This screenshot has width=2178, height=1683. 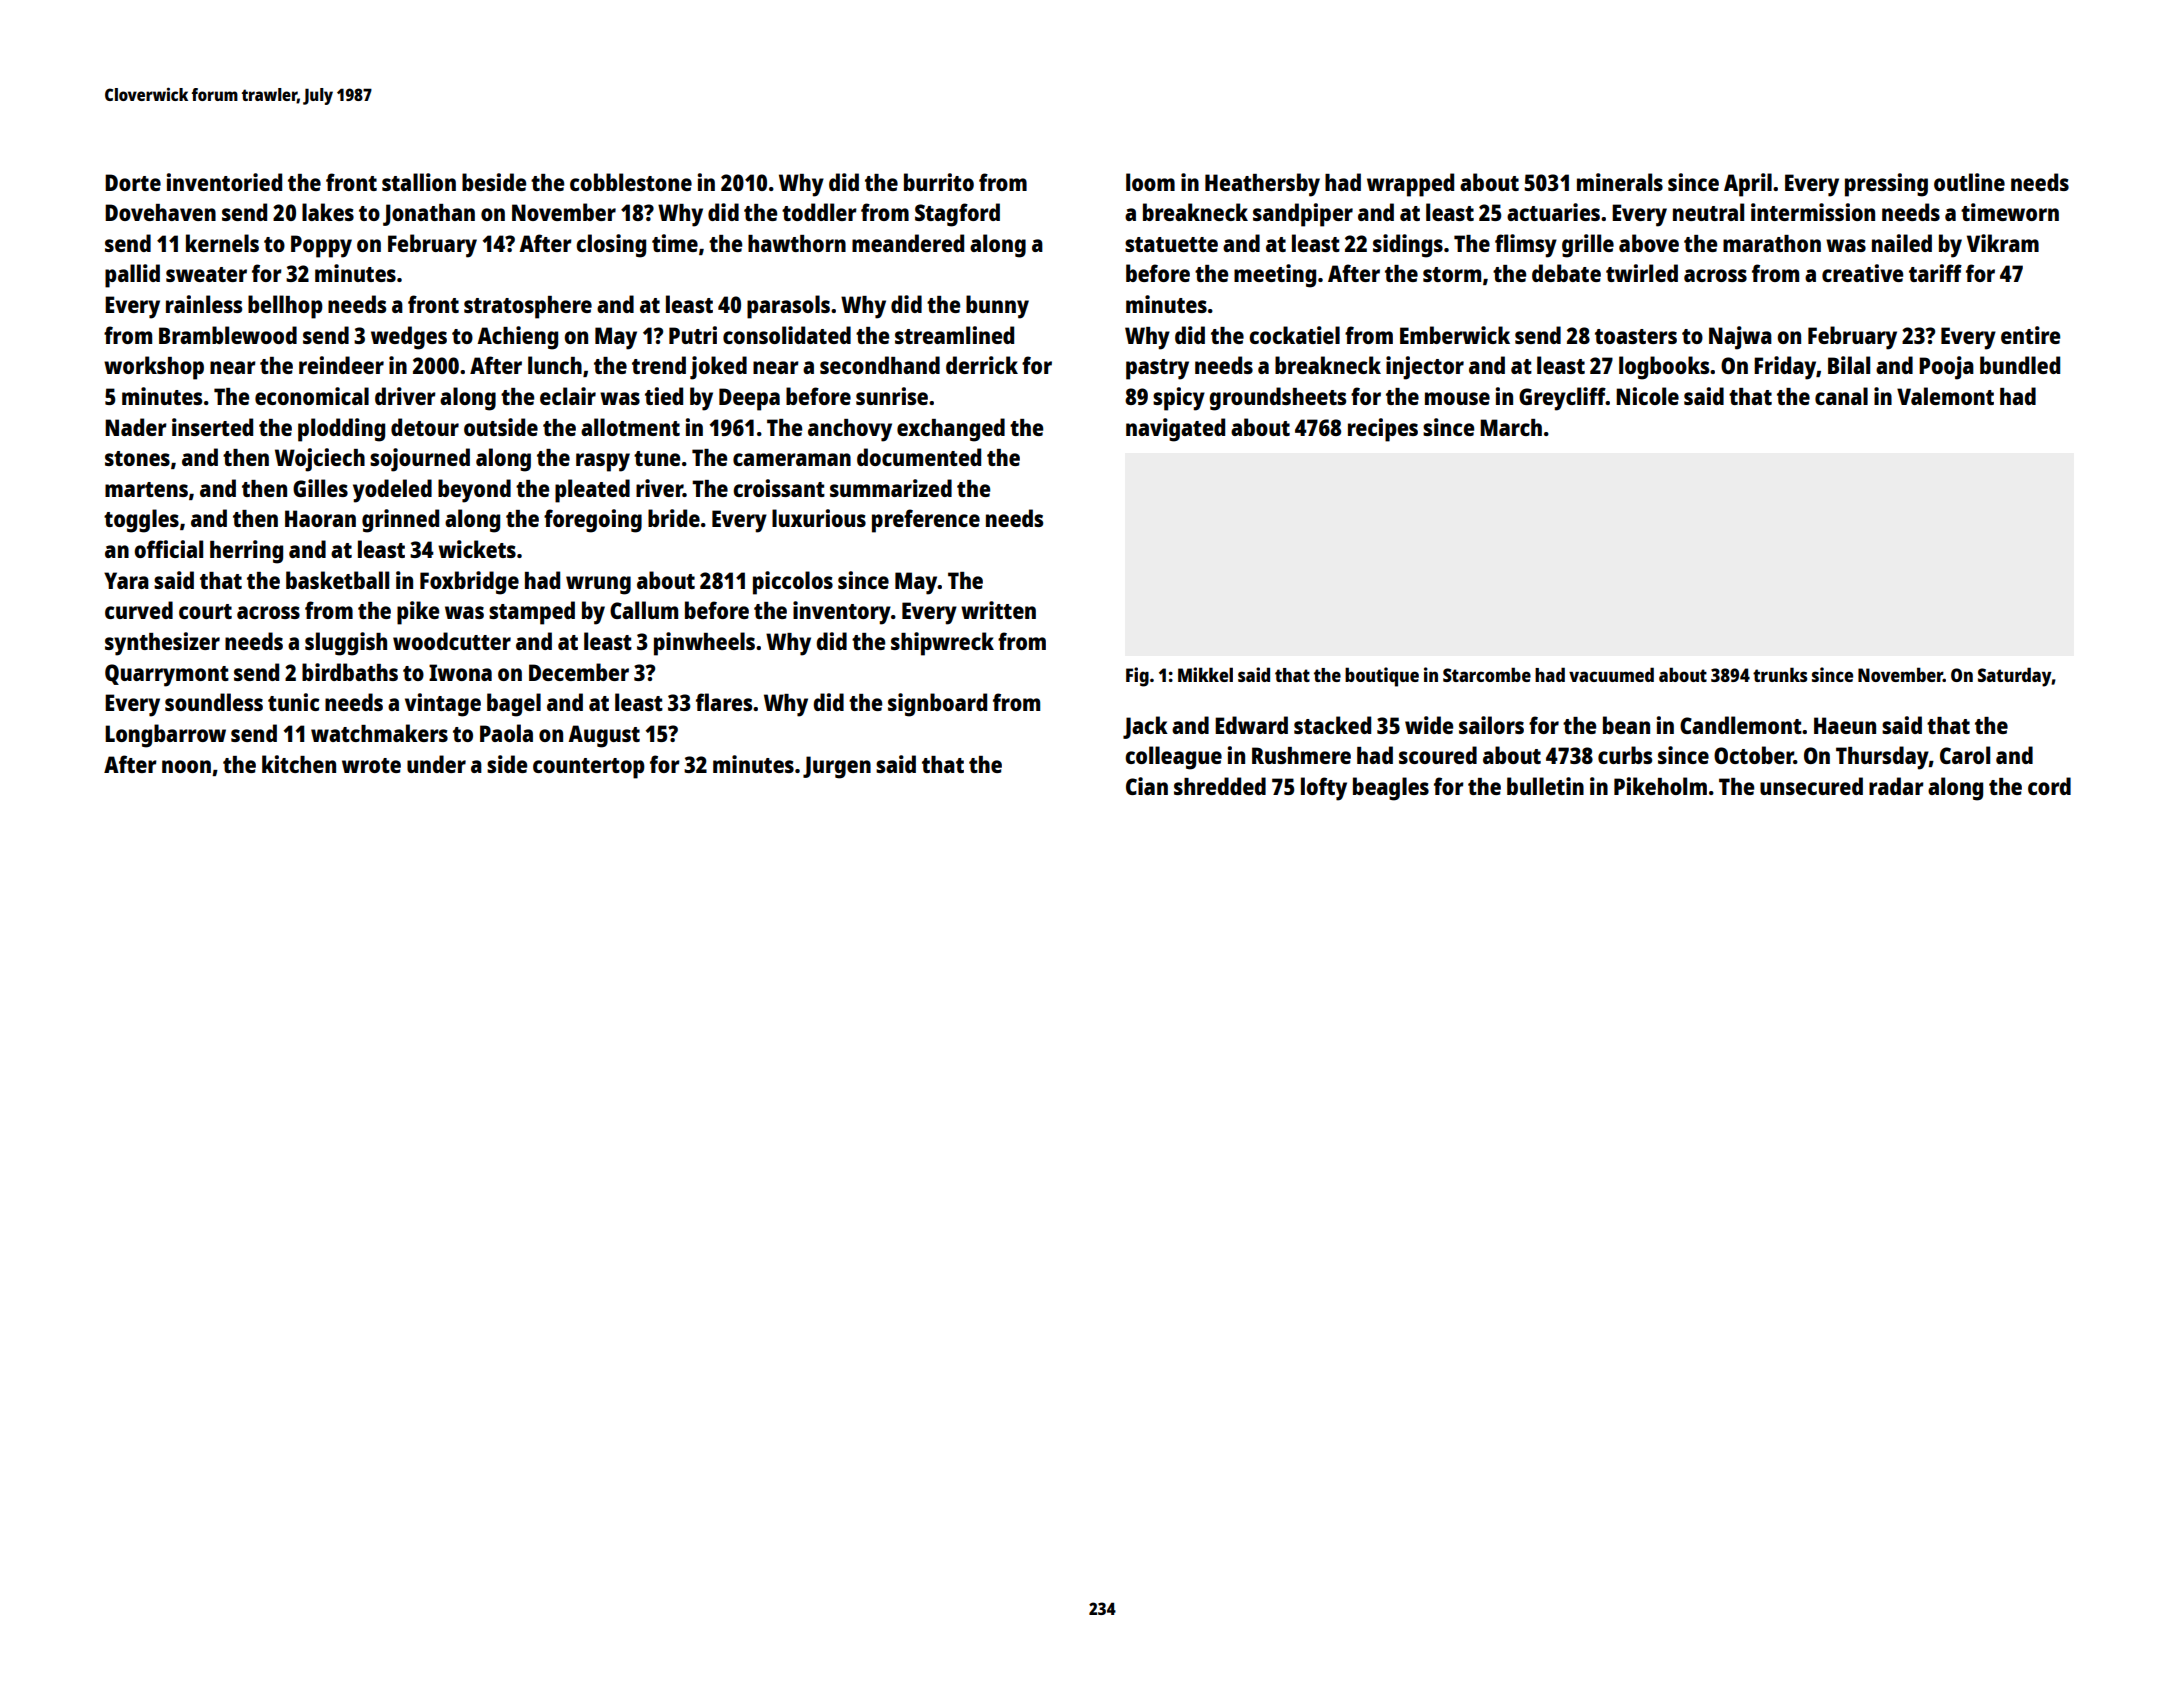 What do you see at coordinates (312, 396) in the screenshot?
I see `economical` at bounding box center [312, 396].
